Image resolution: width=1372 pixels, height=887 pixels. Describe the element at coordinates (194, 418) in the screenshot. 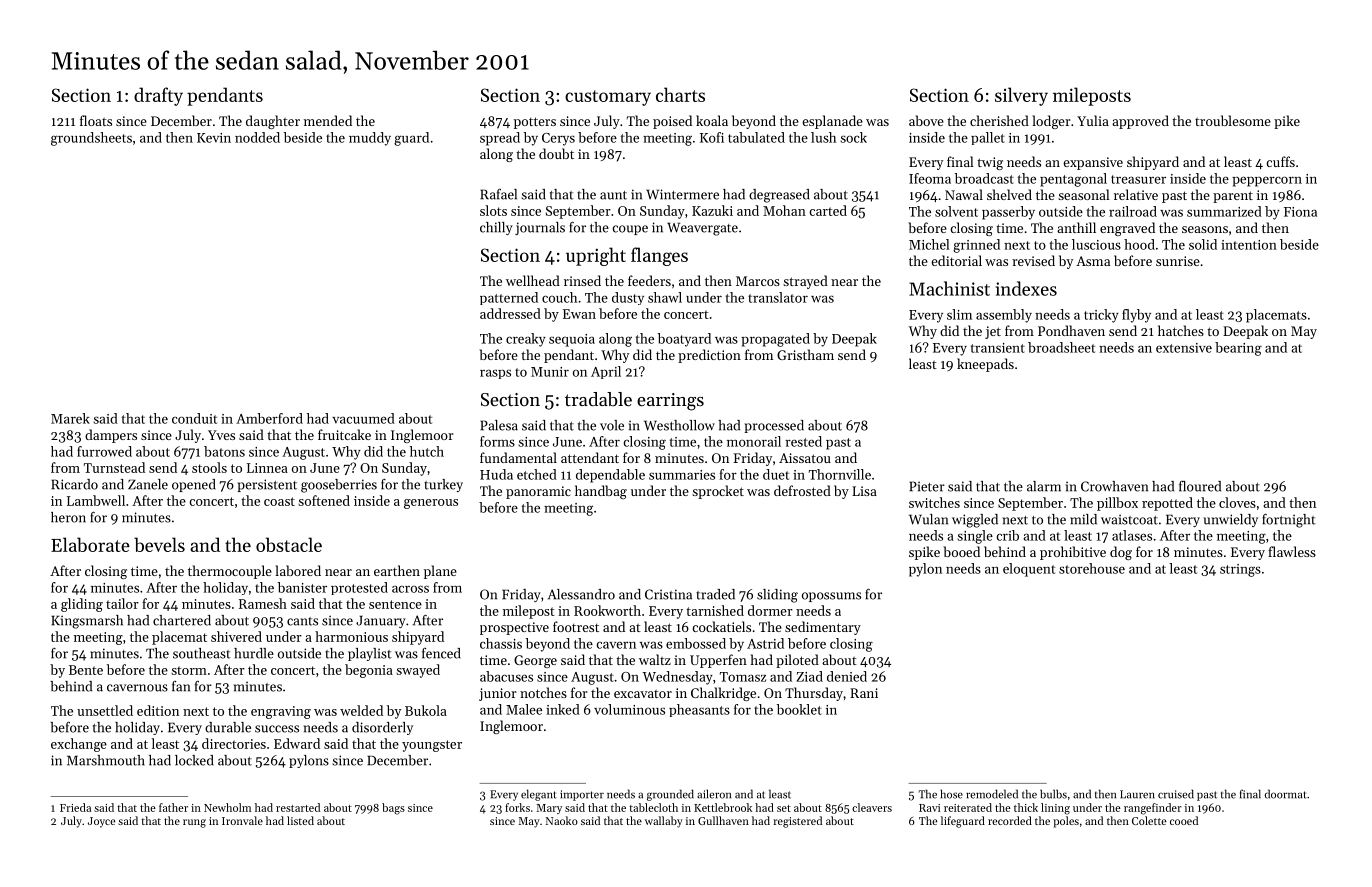

I see `conduit` at that location.
